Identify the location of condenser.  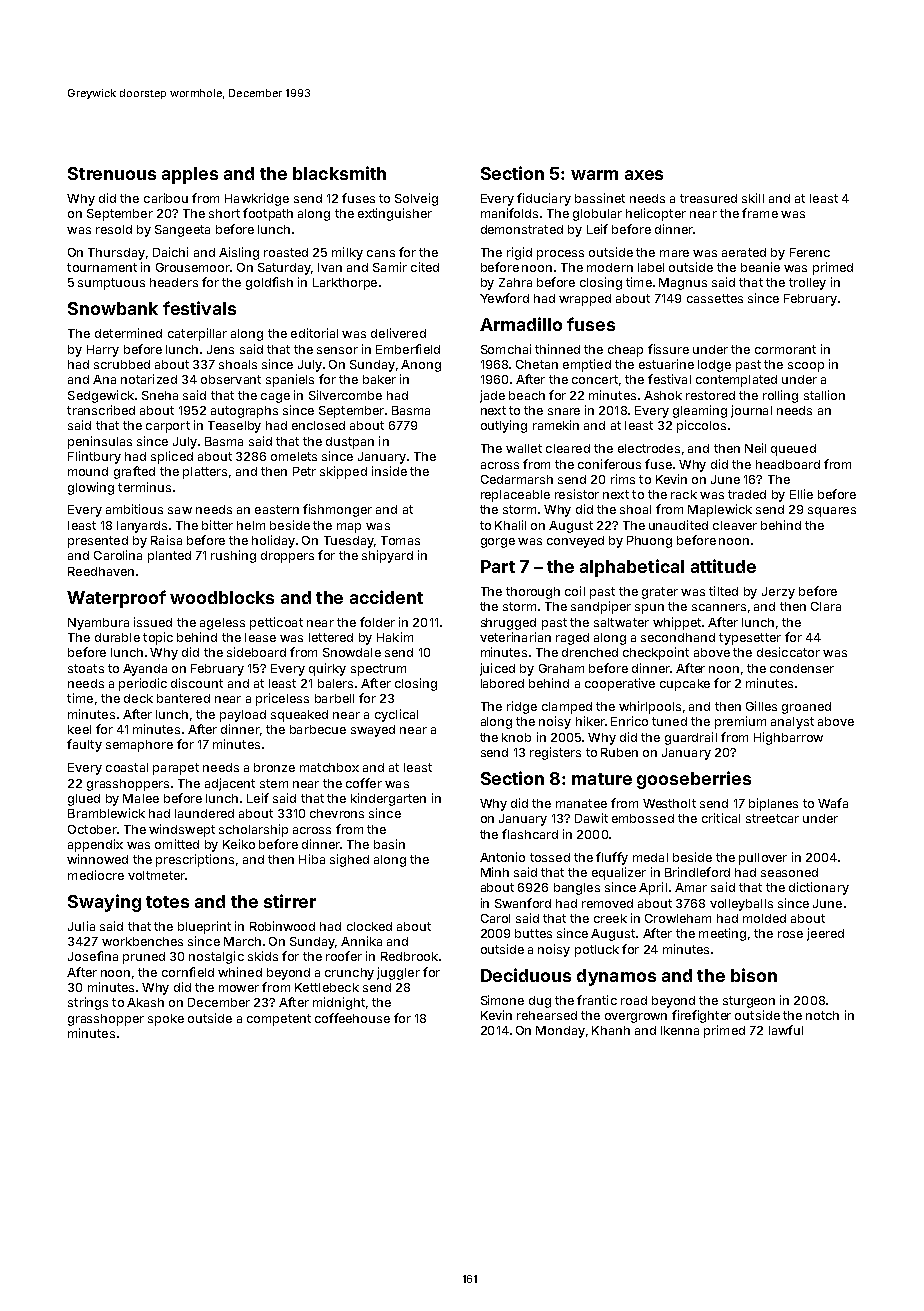
(802, 668).
